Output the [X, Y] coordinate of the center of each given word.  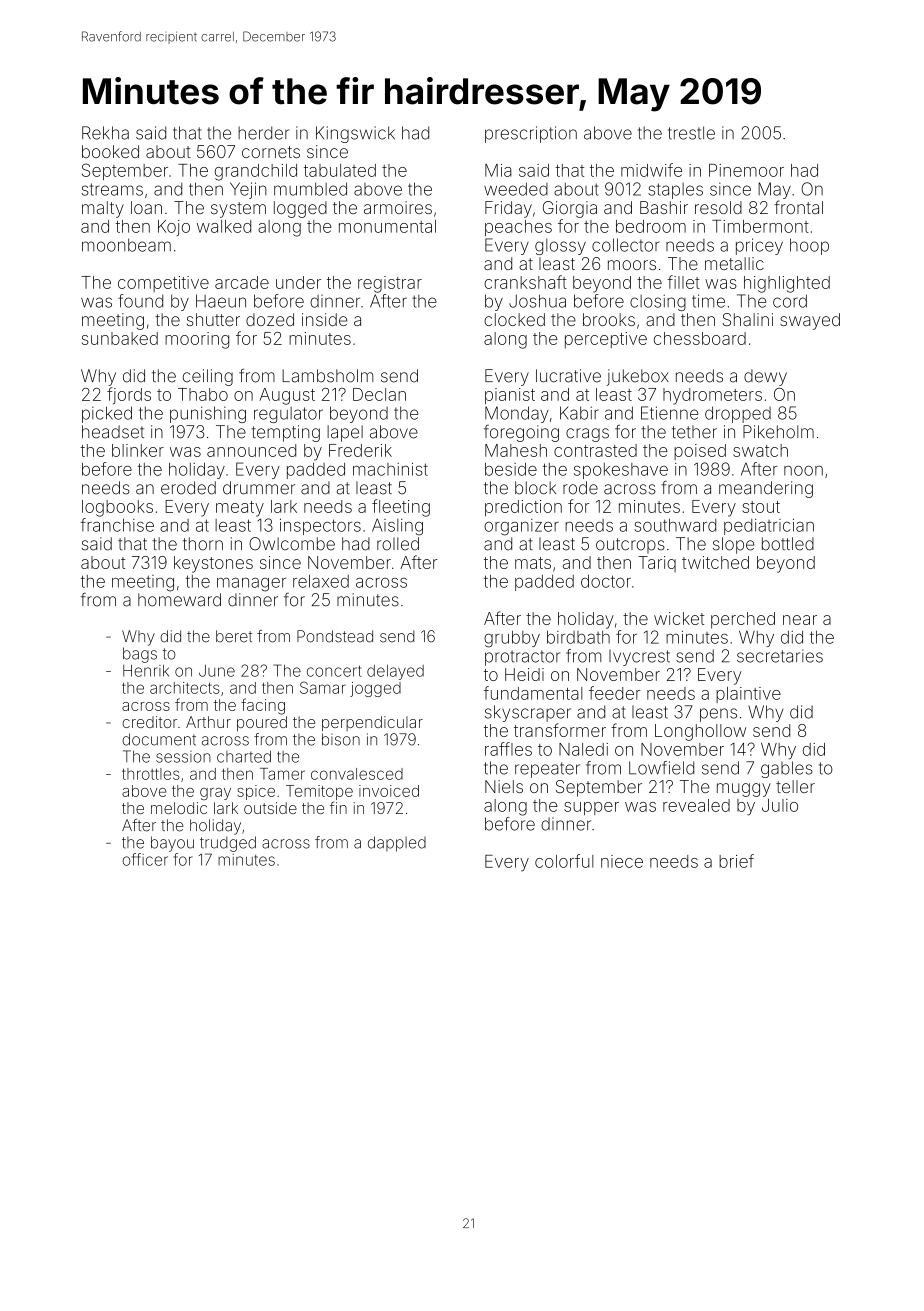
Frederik [360, 450]
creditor [149, 722]
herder [263, 133]
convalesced [357, 774]
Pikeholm [778, 432]
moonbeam [126, 245]
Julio [780, 805]
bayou [172, 844]
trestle [691, 133]
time [708, 301]
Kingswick [355, 134]
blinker [138, 450]
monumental [387, 226]
